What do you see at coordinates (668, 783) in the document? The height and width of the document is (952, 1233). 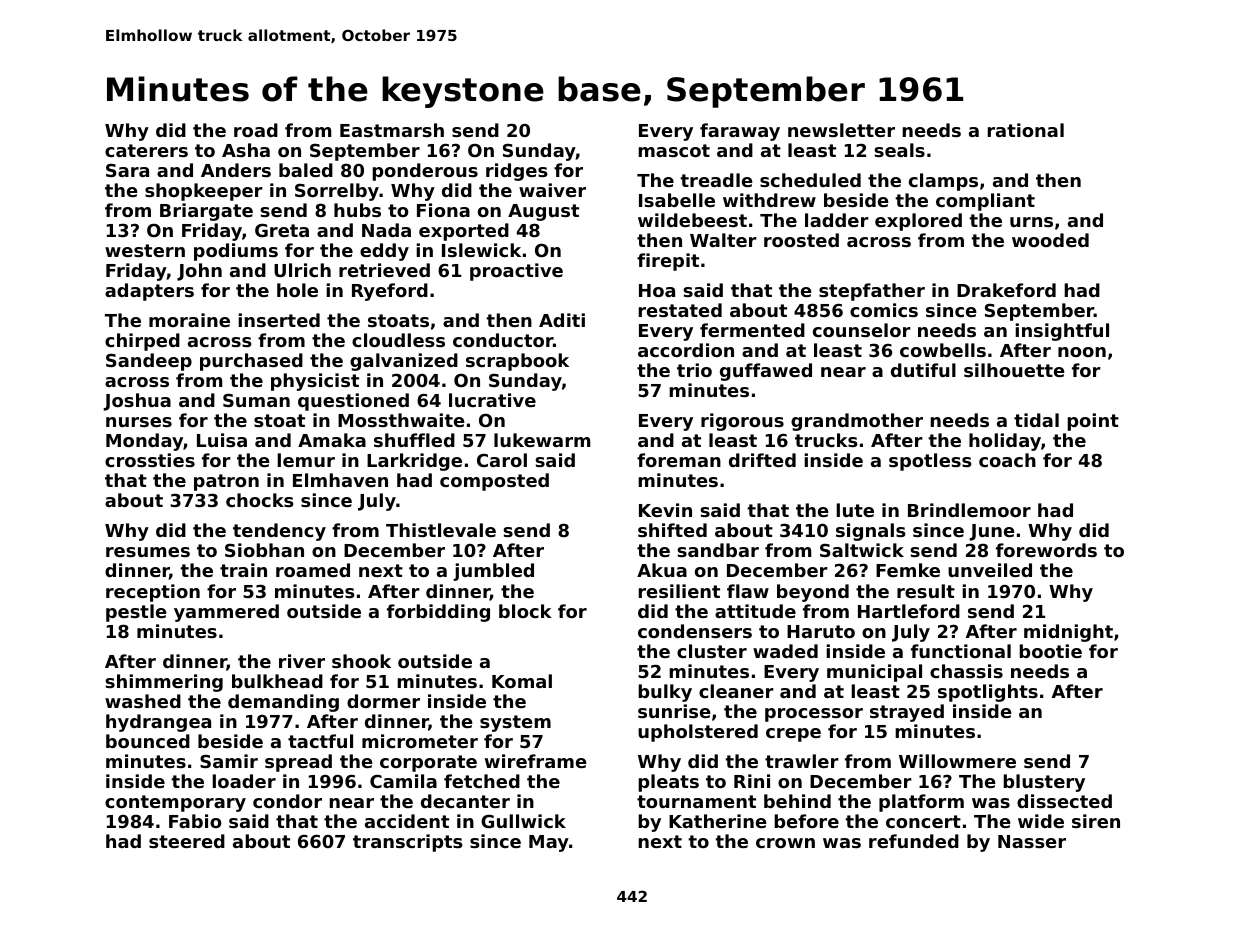 I see `pleats` at bounding box center [668, 783].
